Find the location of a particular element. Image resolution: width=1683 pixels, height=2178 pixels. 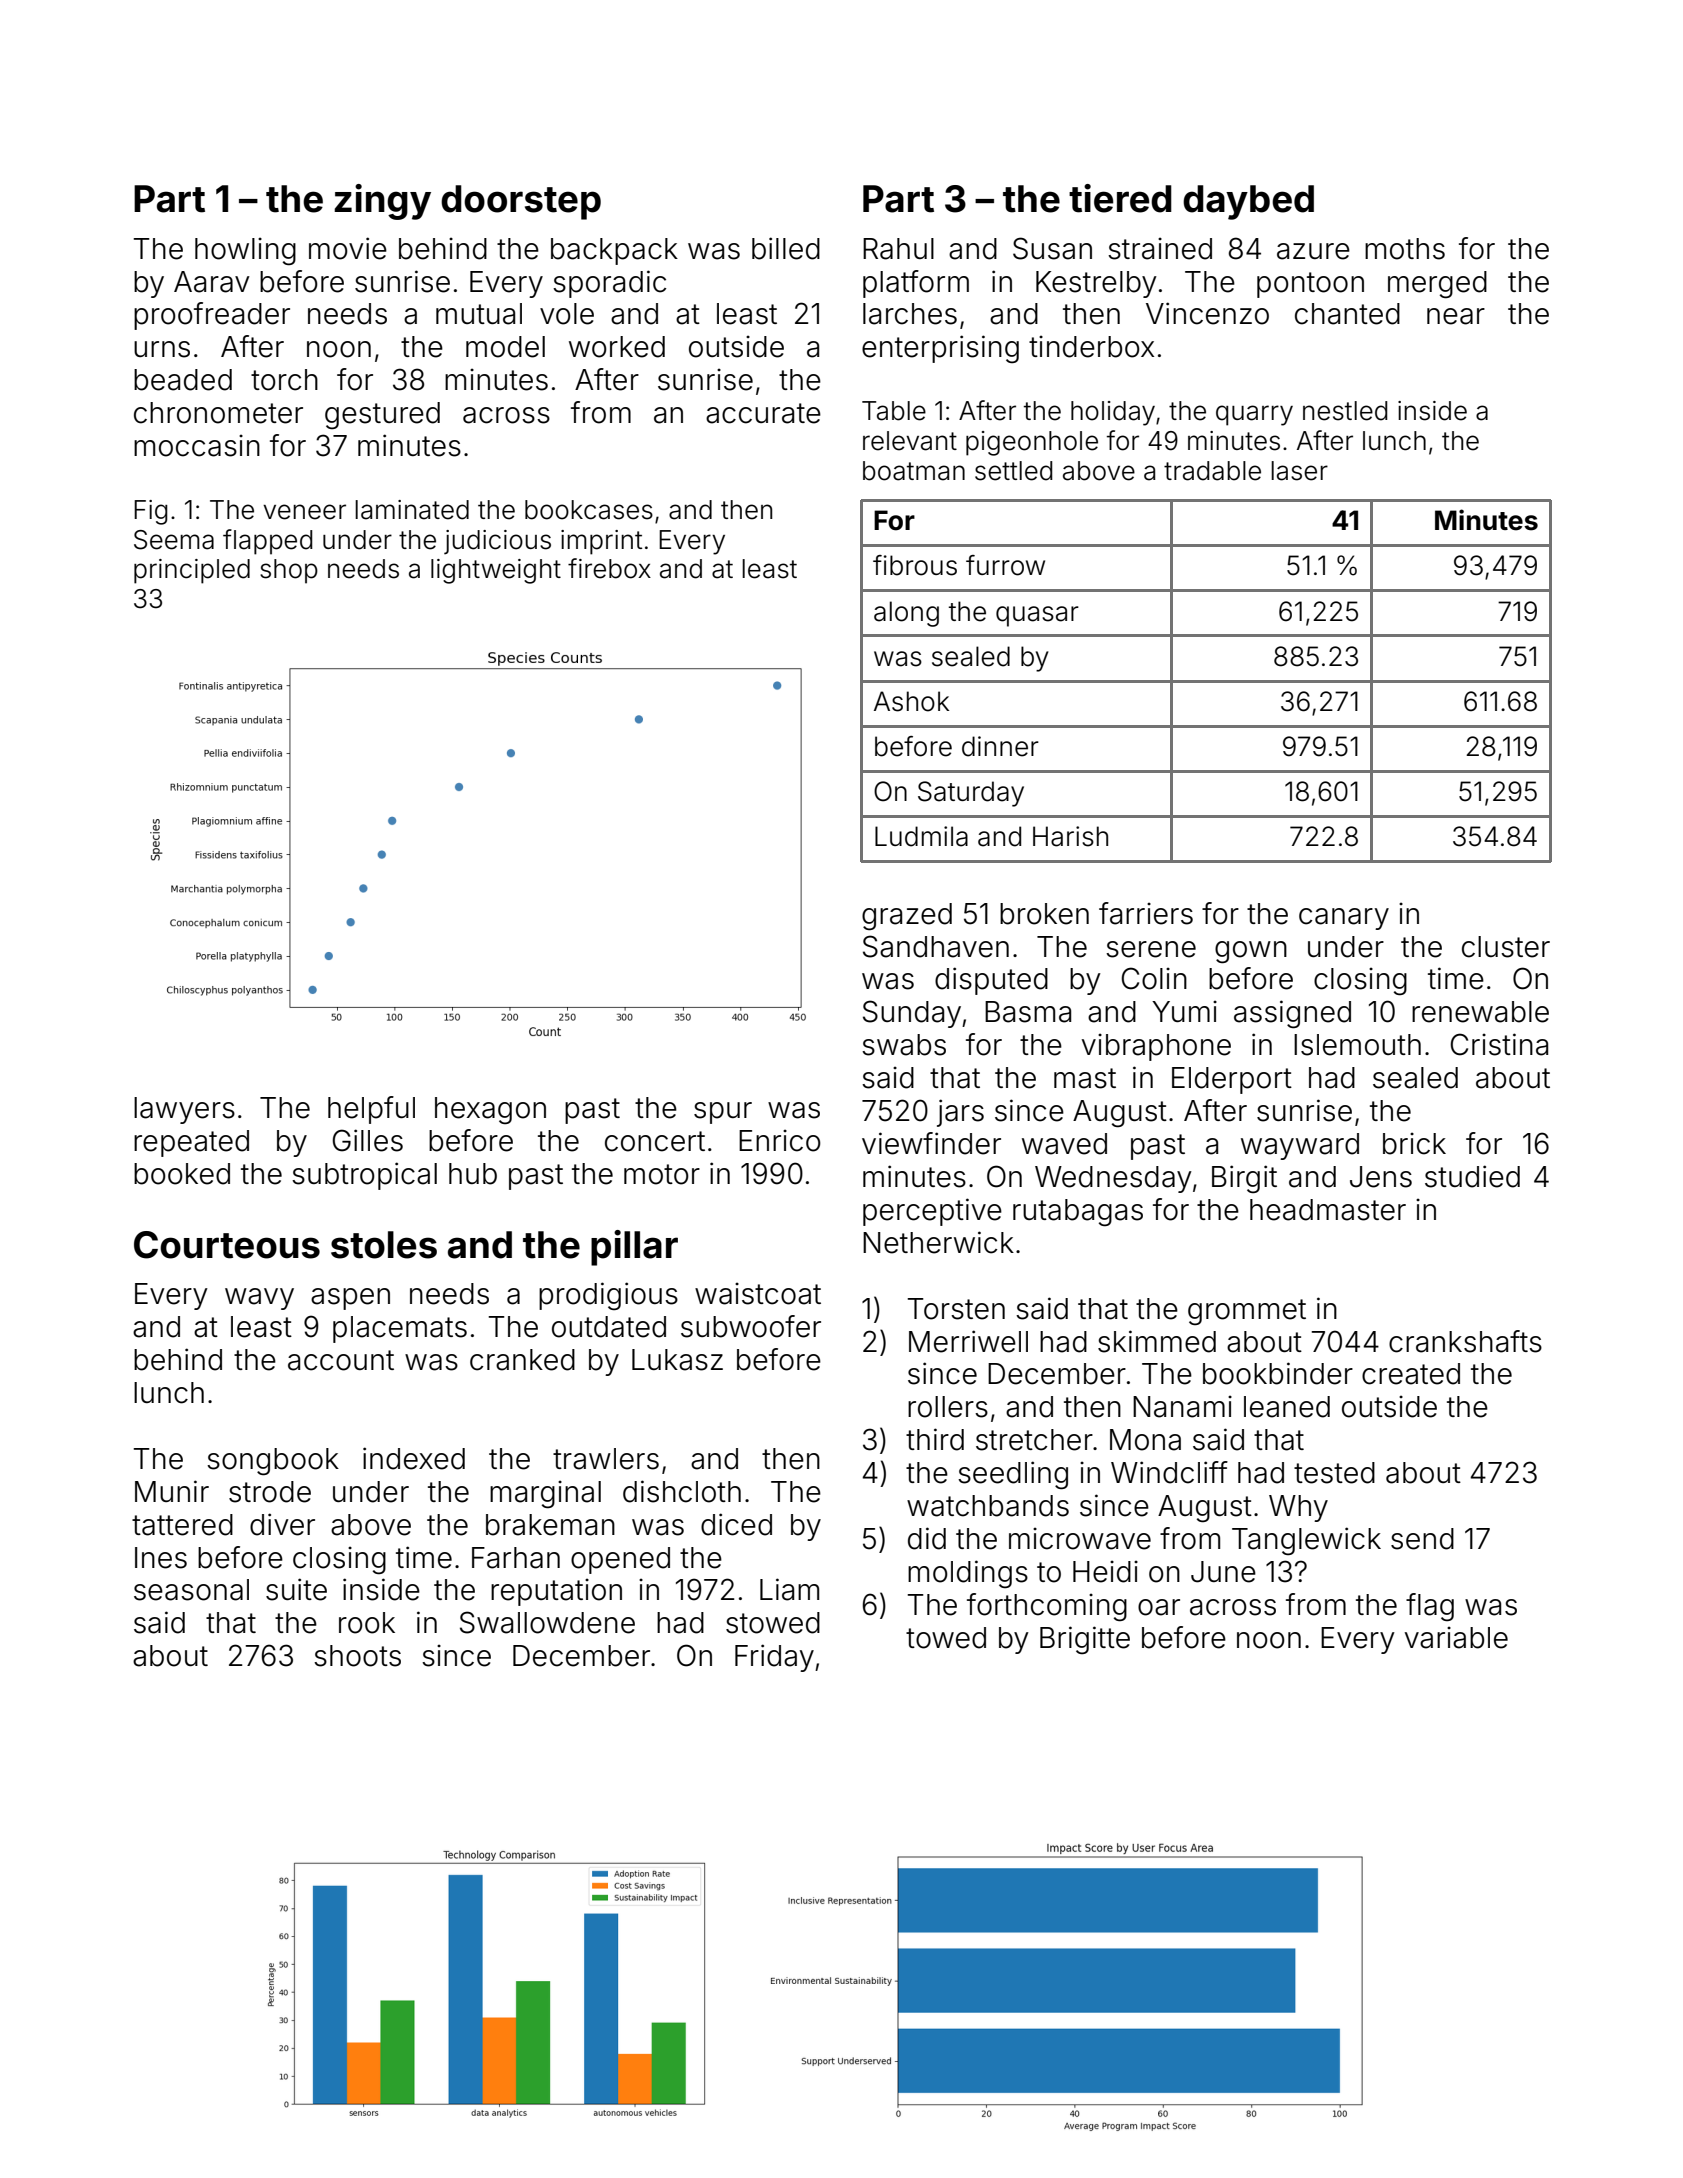

variable is located at coordinates (1456, 1638).
